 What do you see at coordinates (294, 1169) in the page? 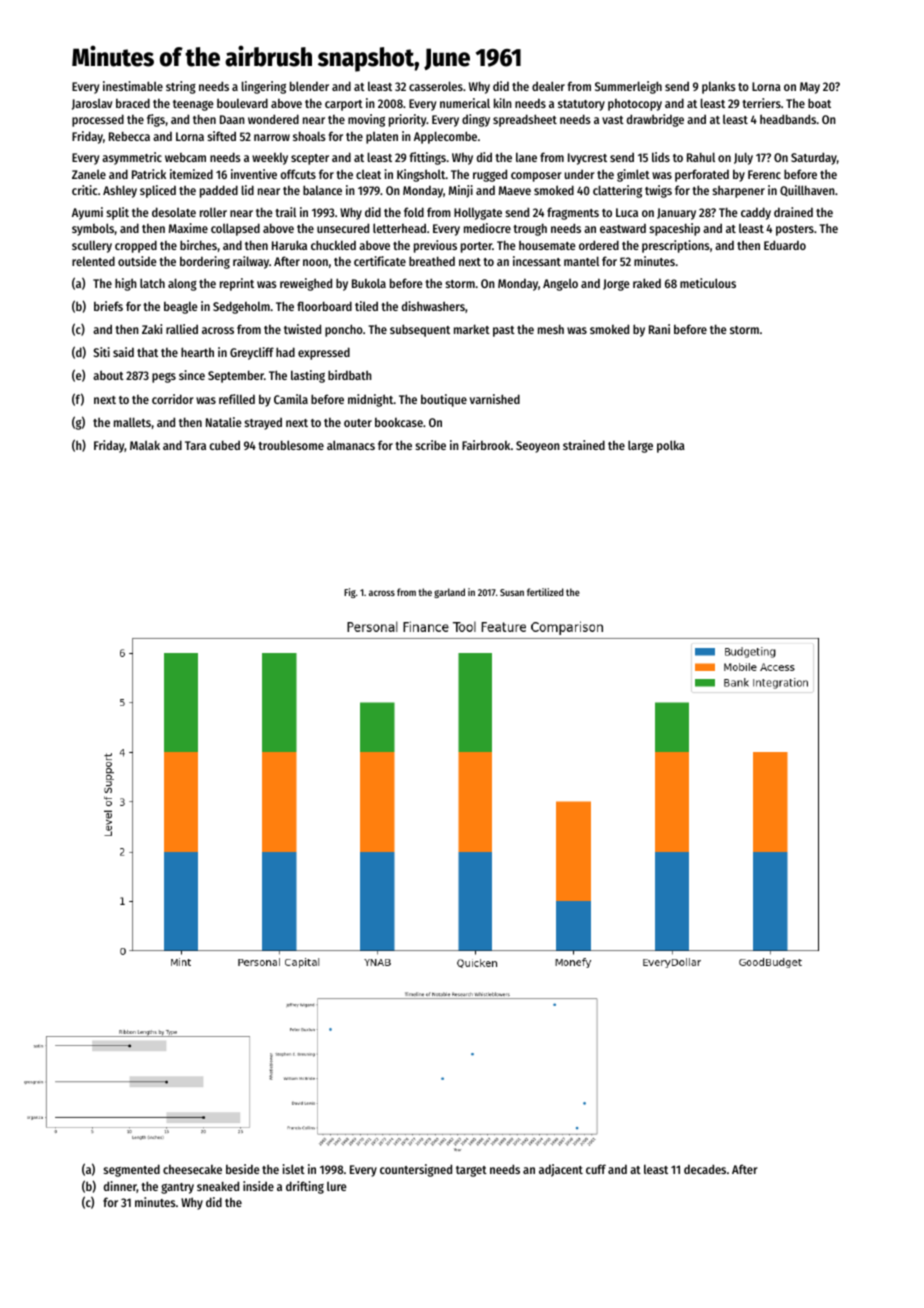
I see `islet` at bounding box center [294, 1169].
